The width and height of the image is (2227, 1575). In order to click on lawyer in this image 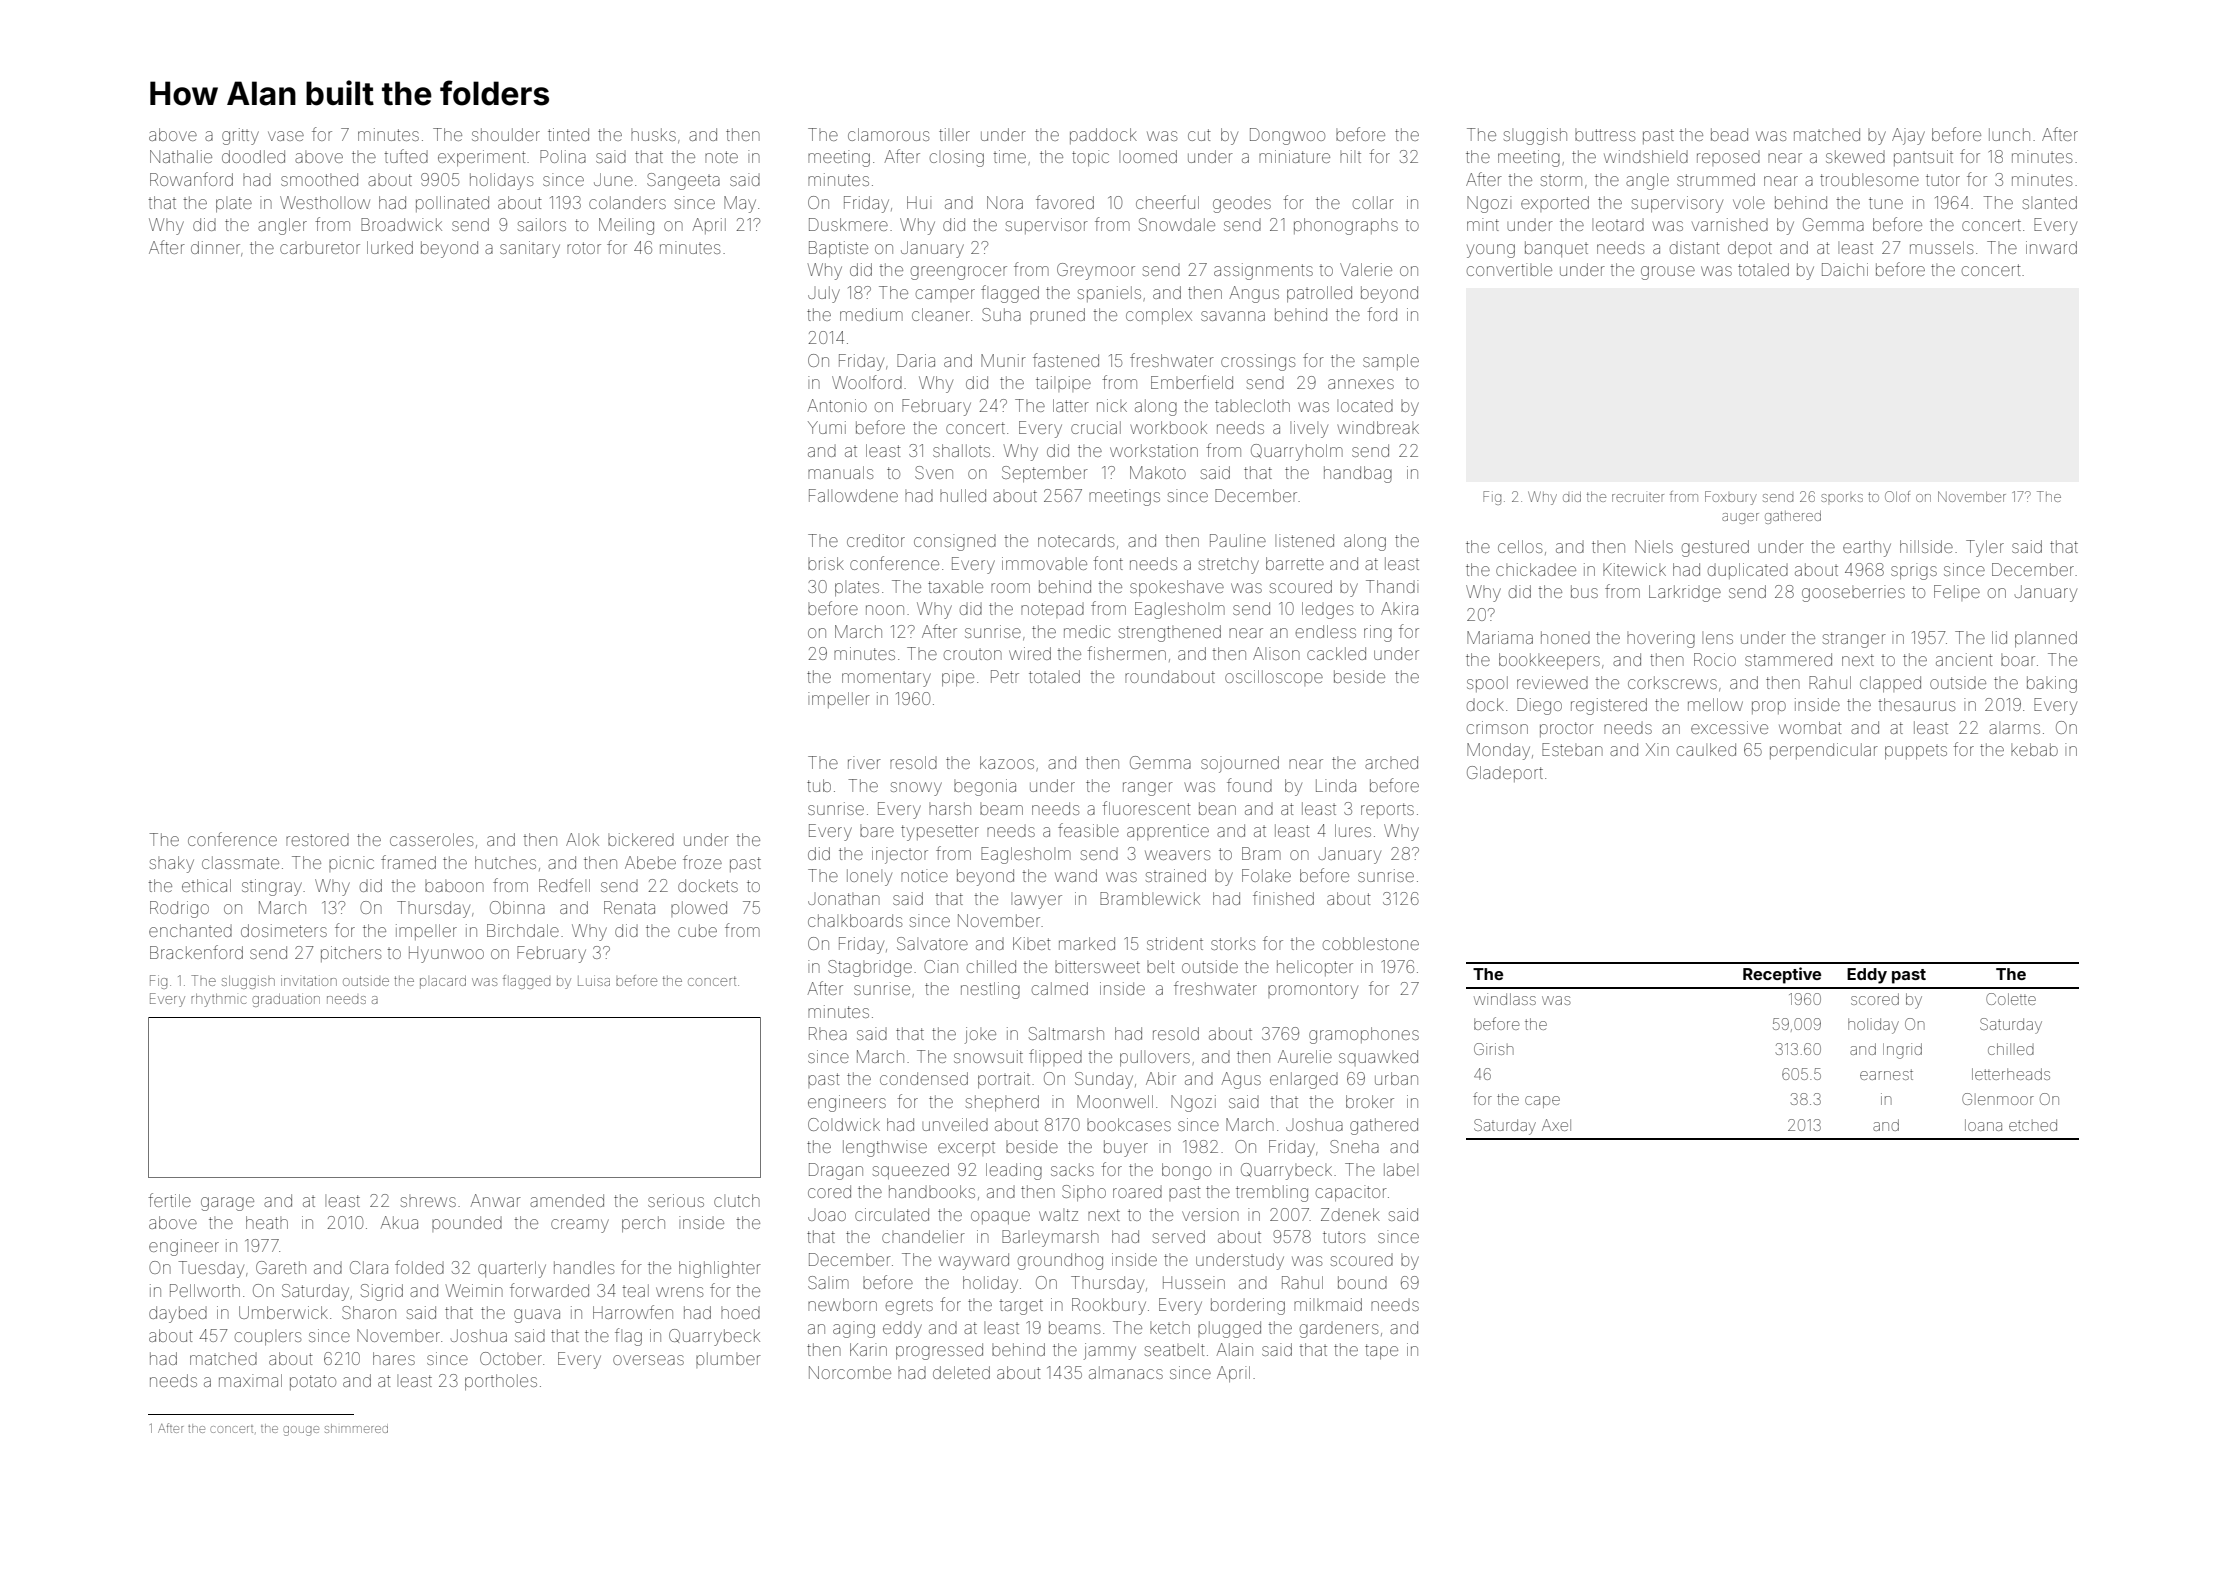, I will do `click(1036, 901)`.
